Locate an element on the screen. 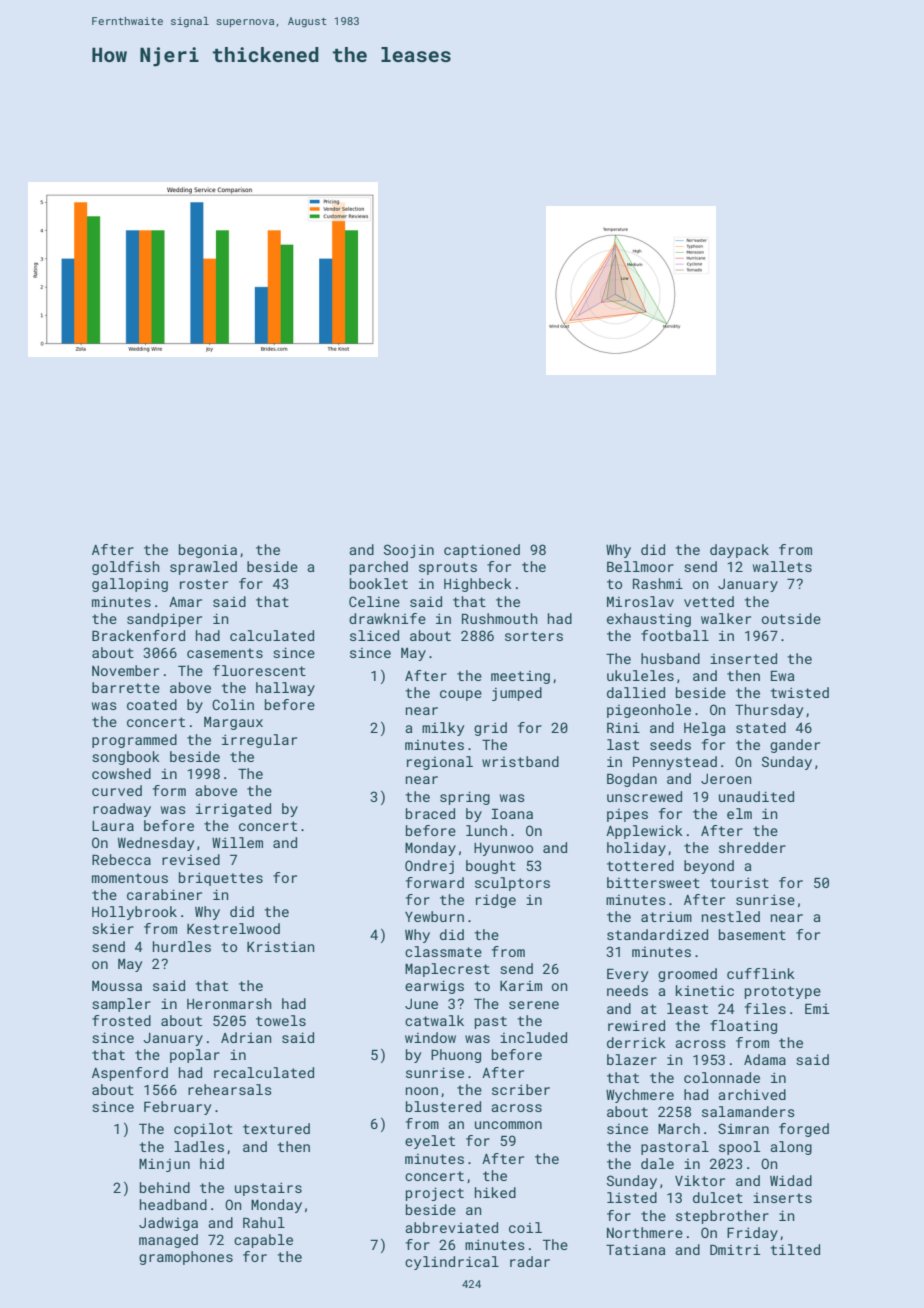  basement is located at coordinates (752, 934).
